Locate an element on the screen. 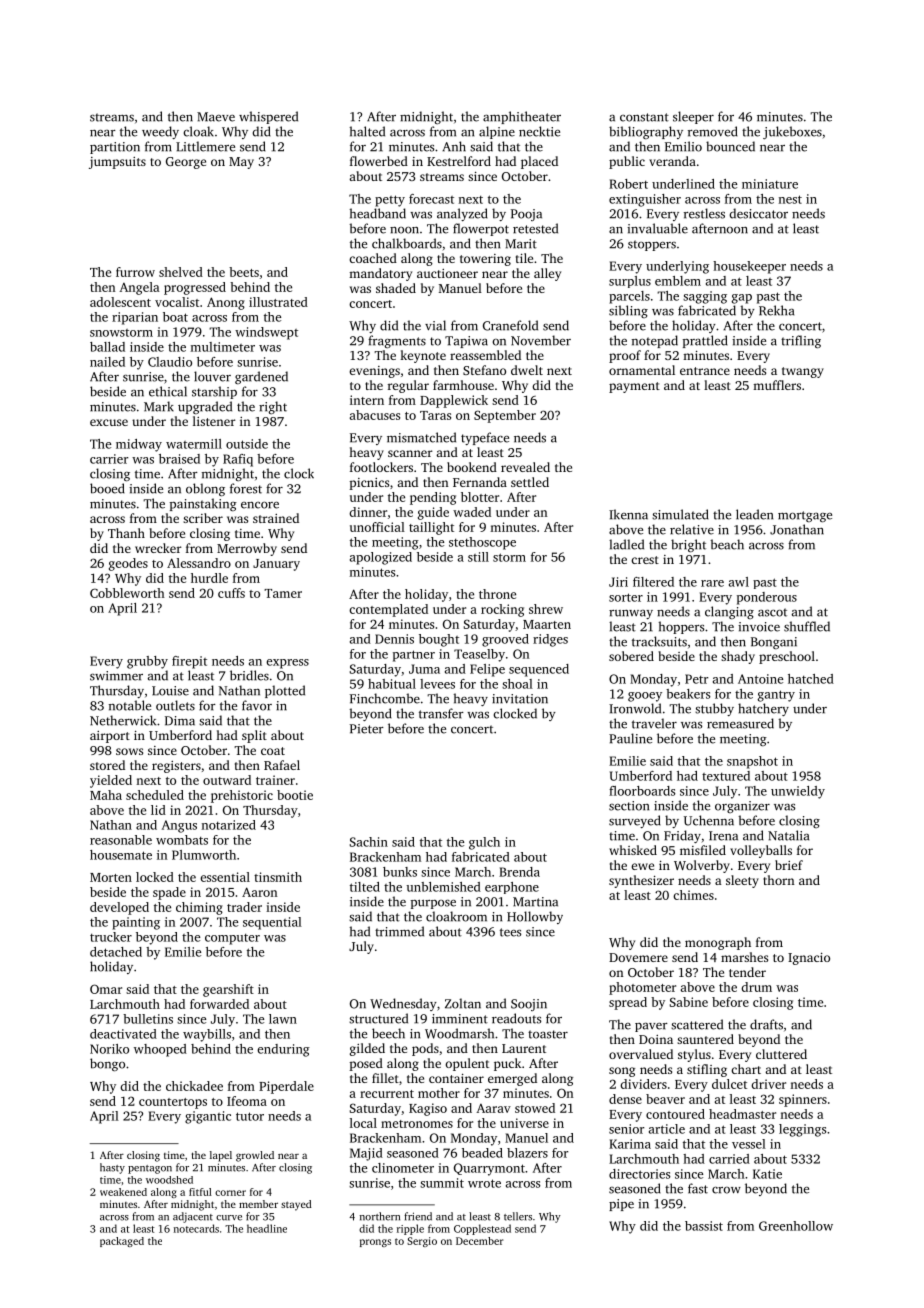 The image size is (924, 1308). booed is located at coordinates (107, 488).
